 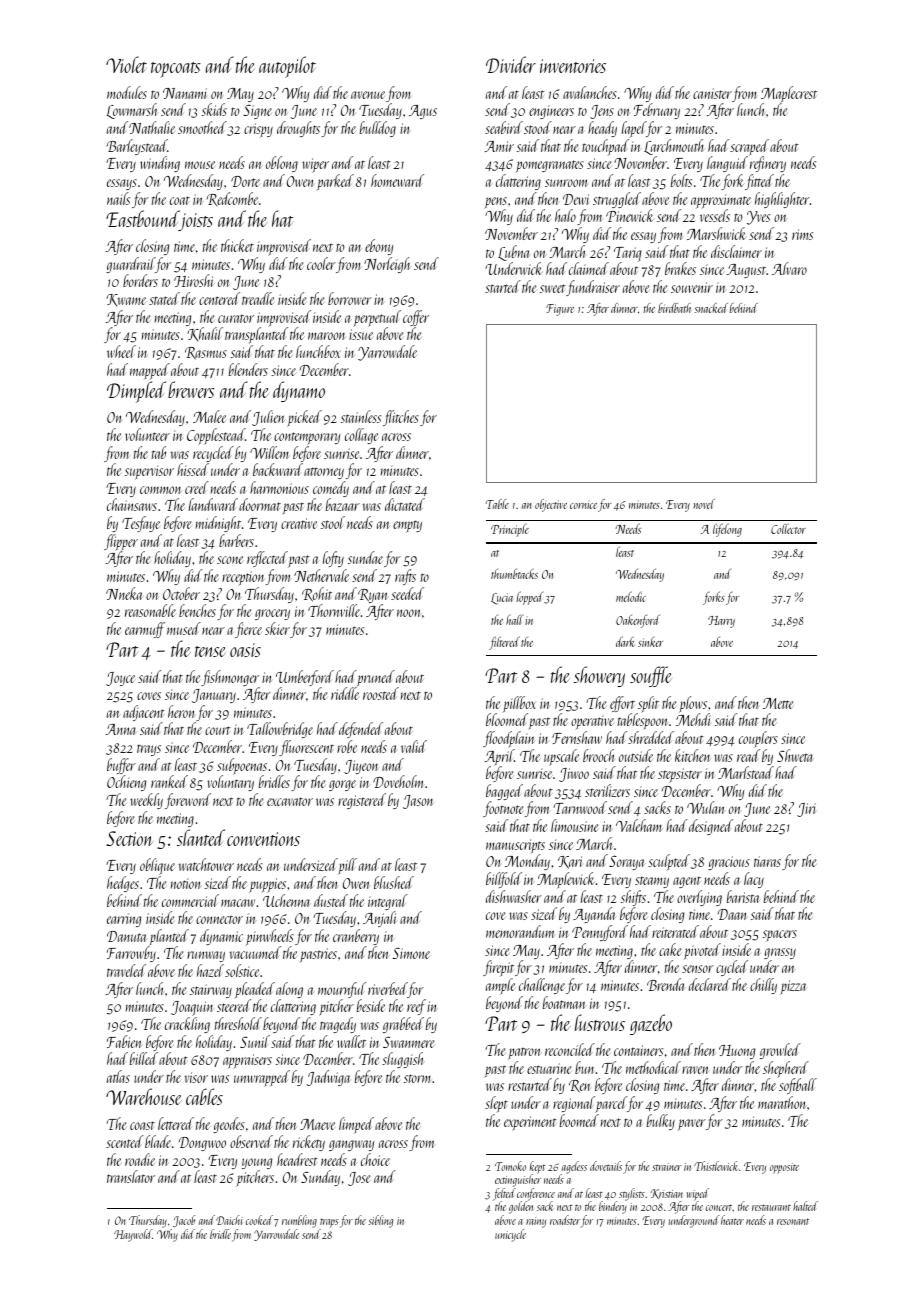 What do you see at coordinates (401, 418) in the screenshot?
I see `flitches` at bounding box center [401, 418].
